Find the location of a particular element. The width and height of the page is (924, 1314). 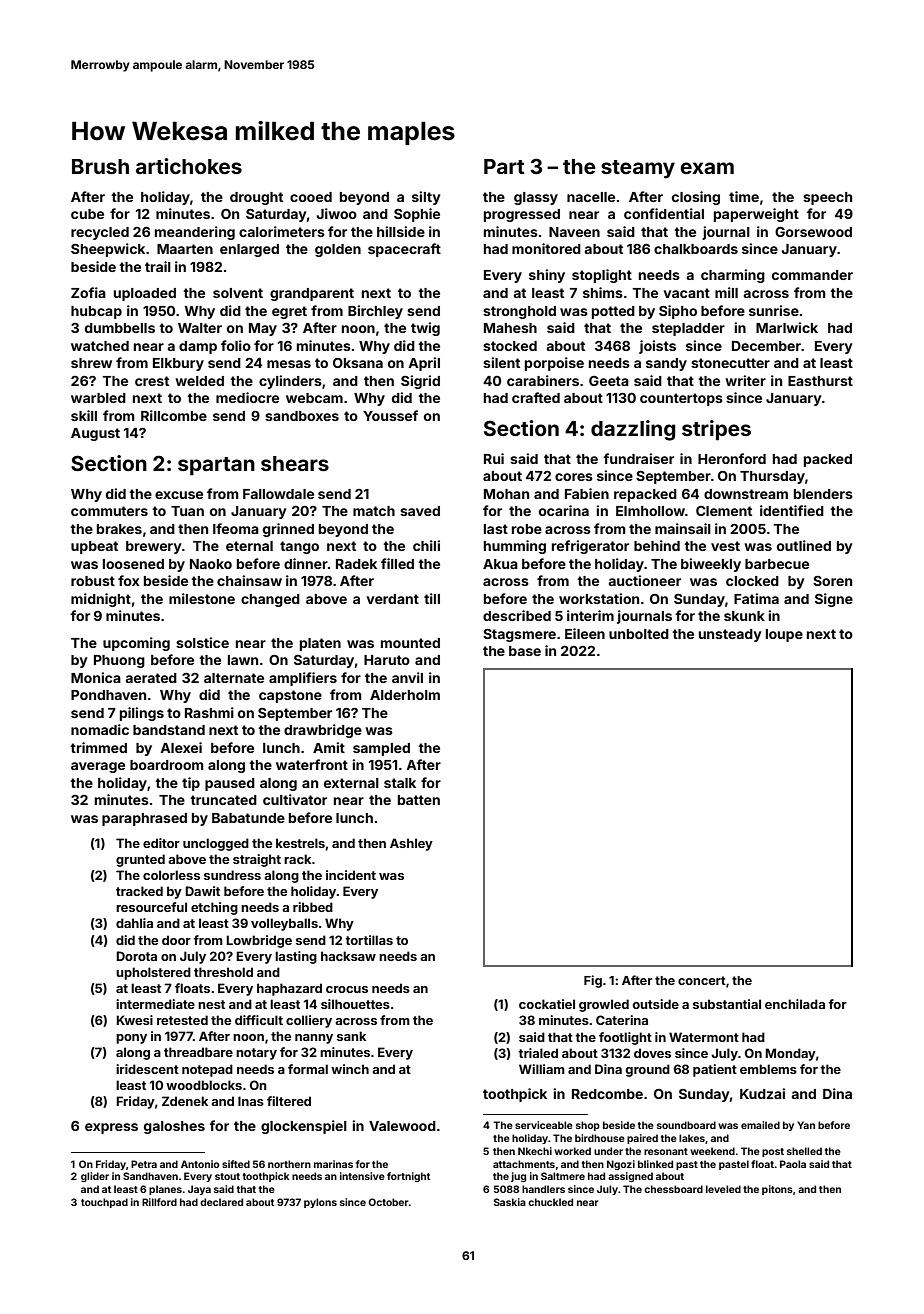

editor is located at coordinates (161, 843).
